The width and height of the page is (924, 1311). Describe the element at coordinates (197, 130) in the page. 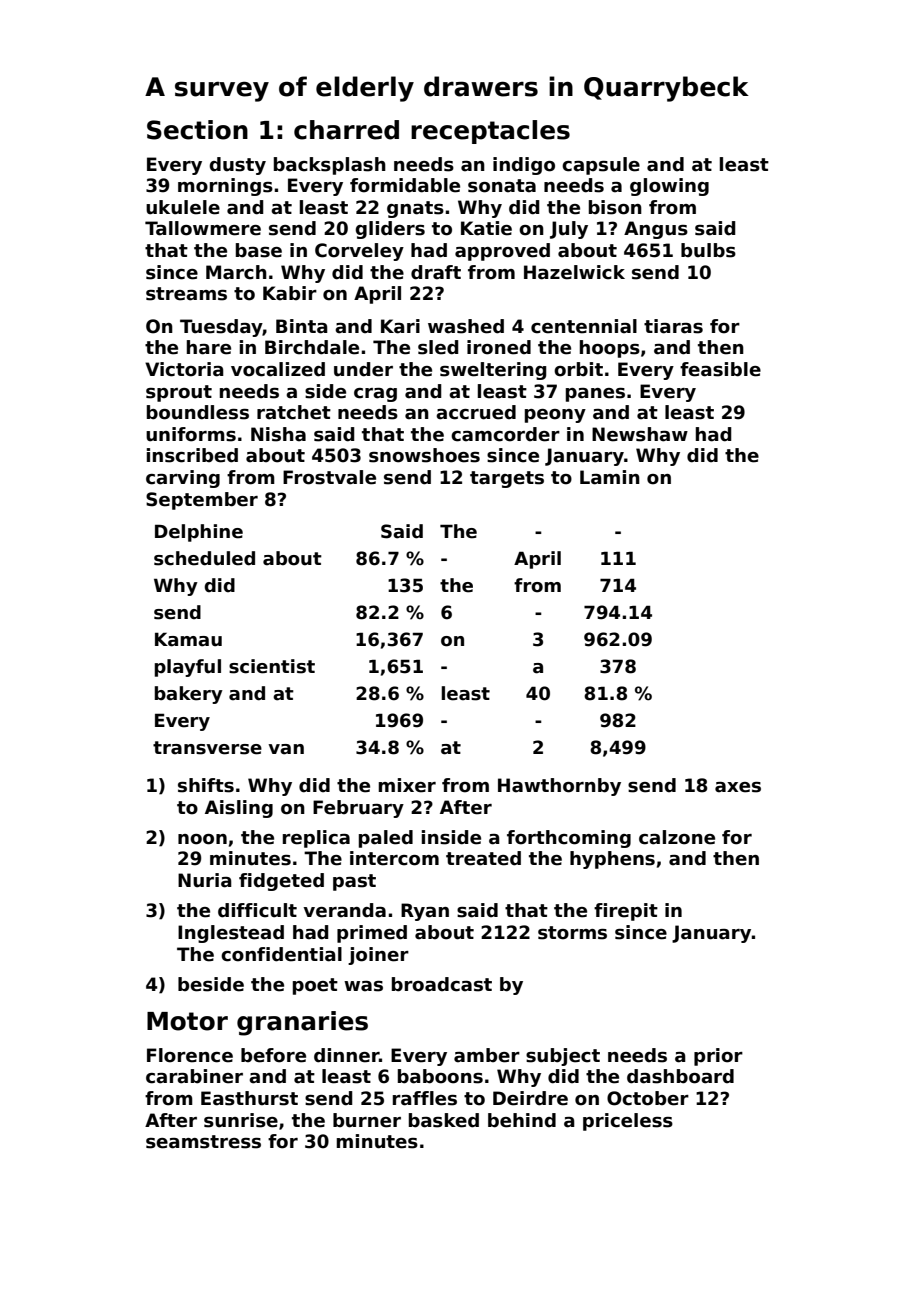

I see `Section` at that location.
